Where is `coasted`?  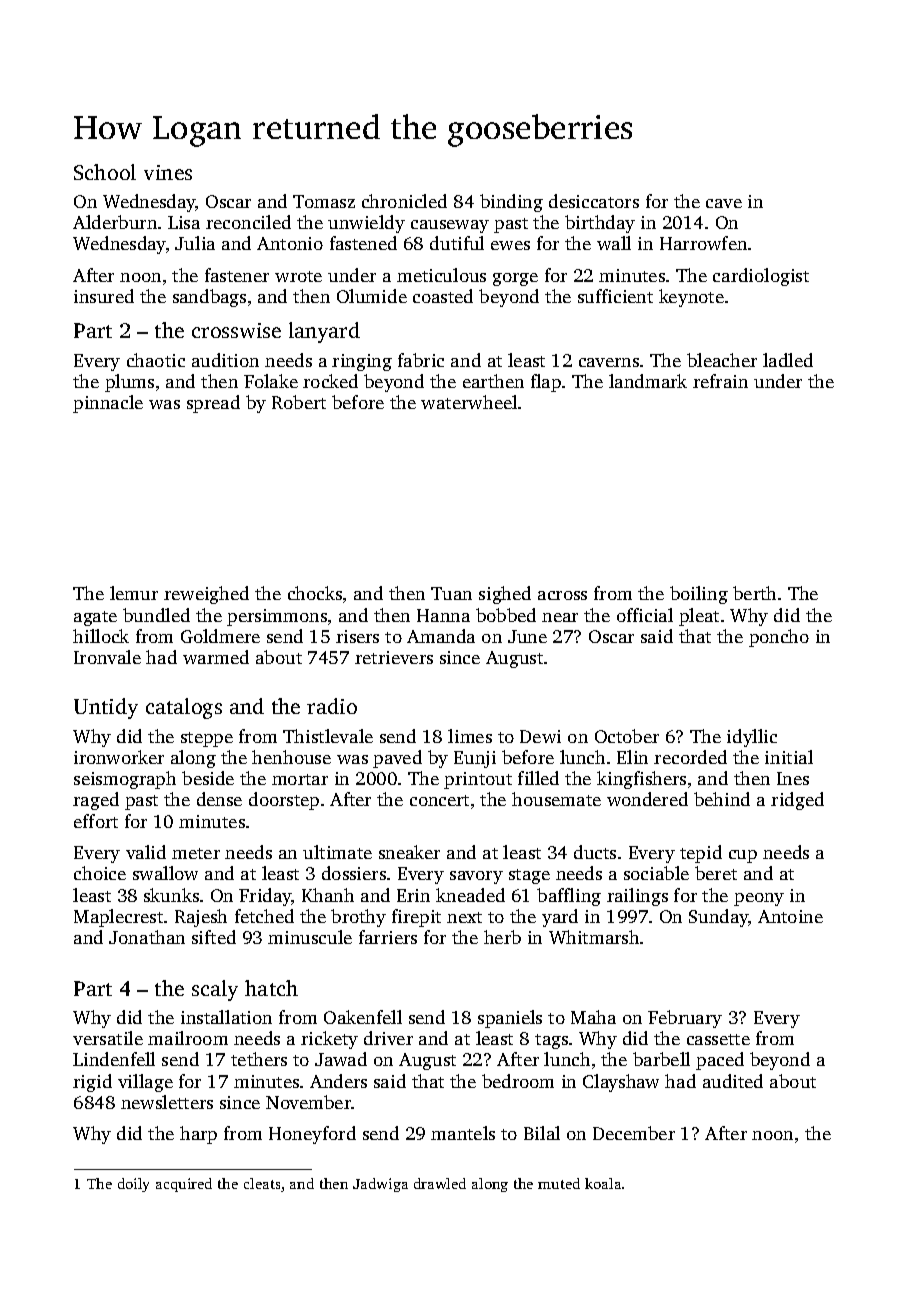 coasted is located at coordinates (443, 296).
